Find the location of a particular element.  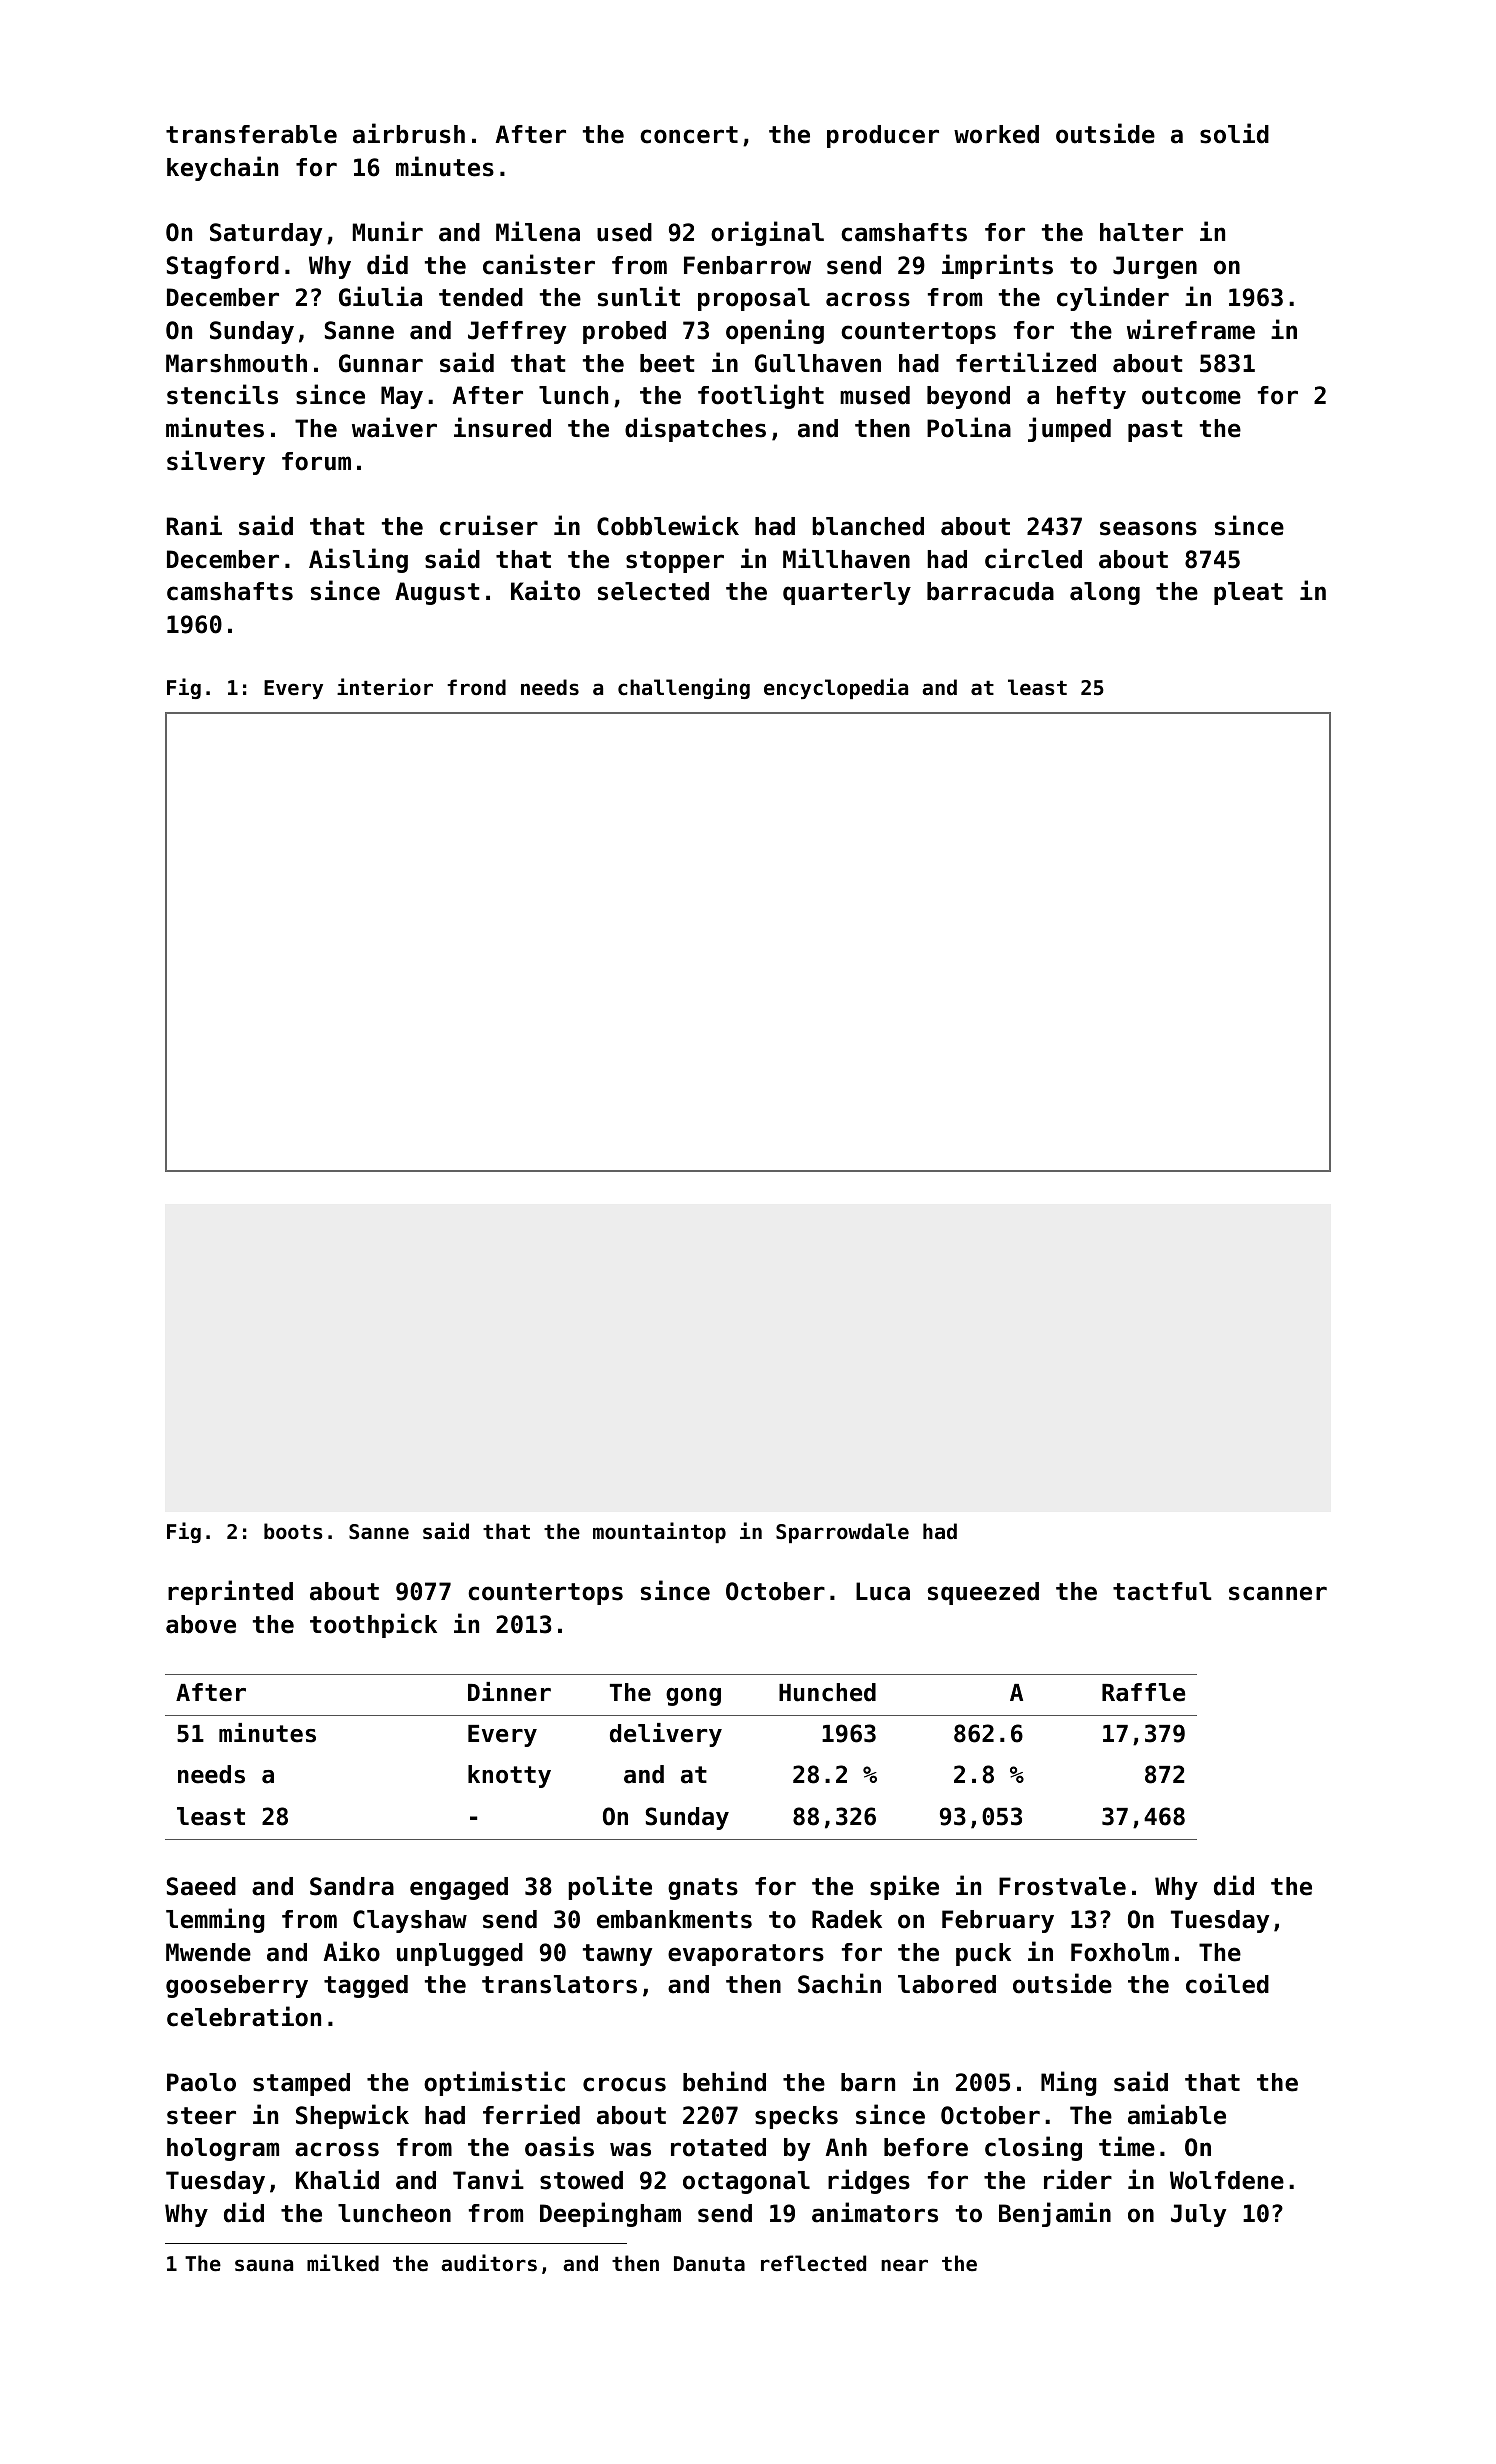

tactful is located at coordinates (1162, 1591).
